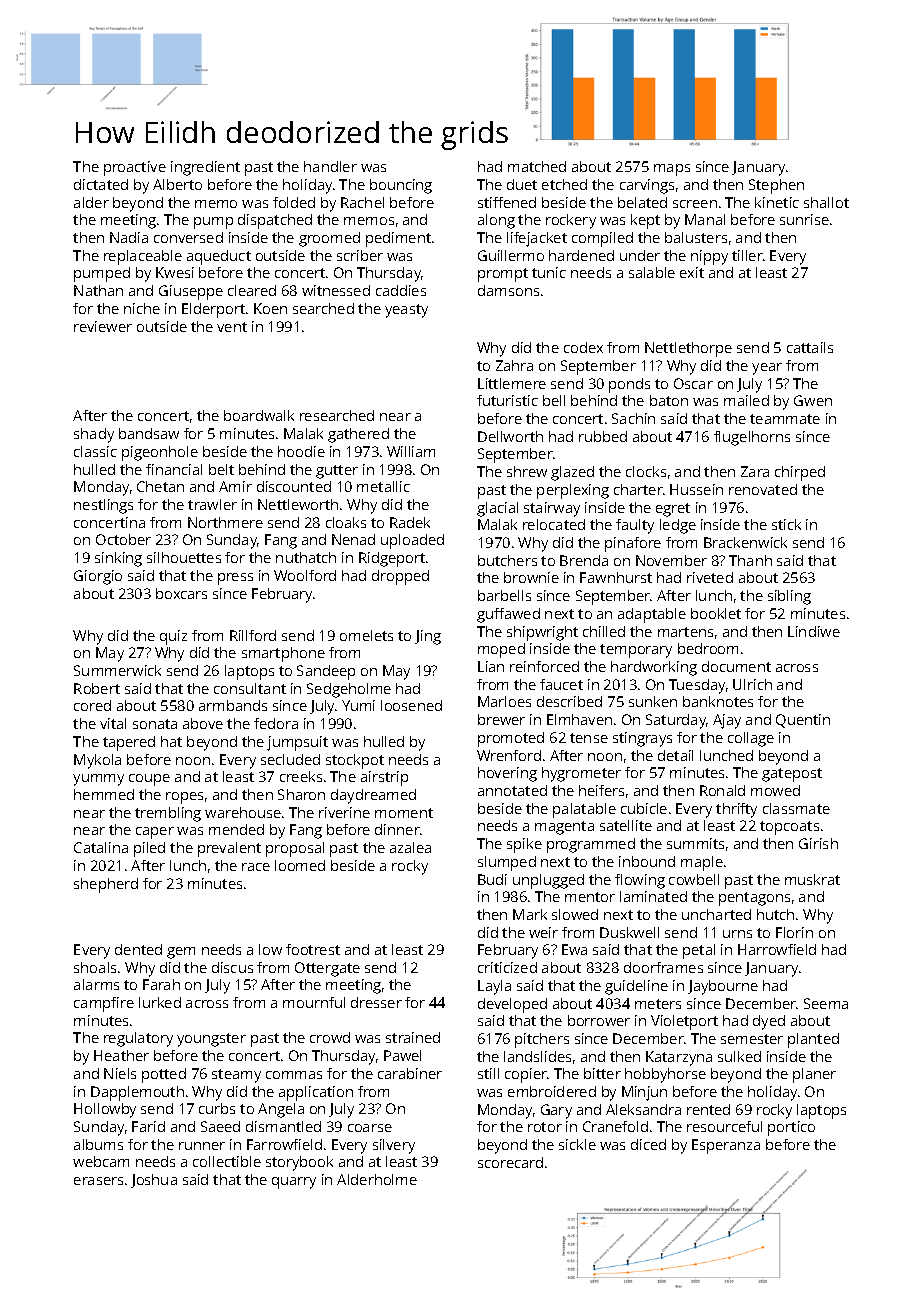 The width and height of the document is (924, 1308). Describe the element at coordinates (543, 932) in the document. I see `weir` at that location.
